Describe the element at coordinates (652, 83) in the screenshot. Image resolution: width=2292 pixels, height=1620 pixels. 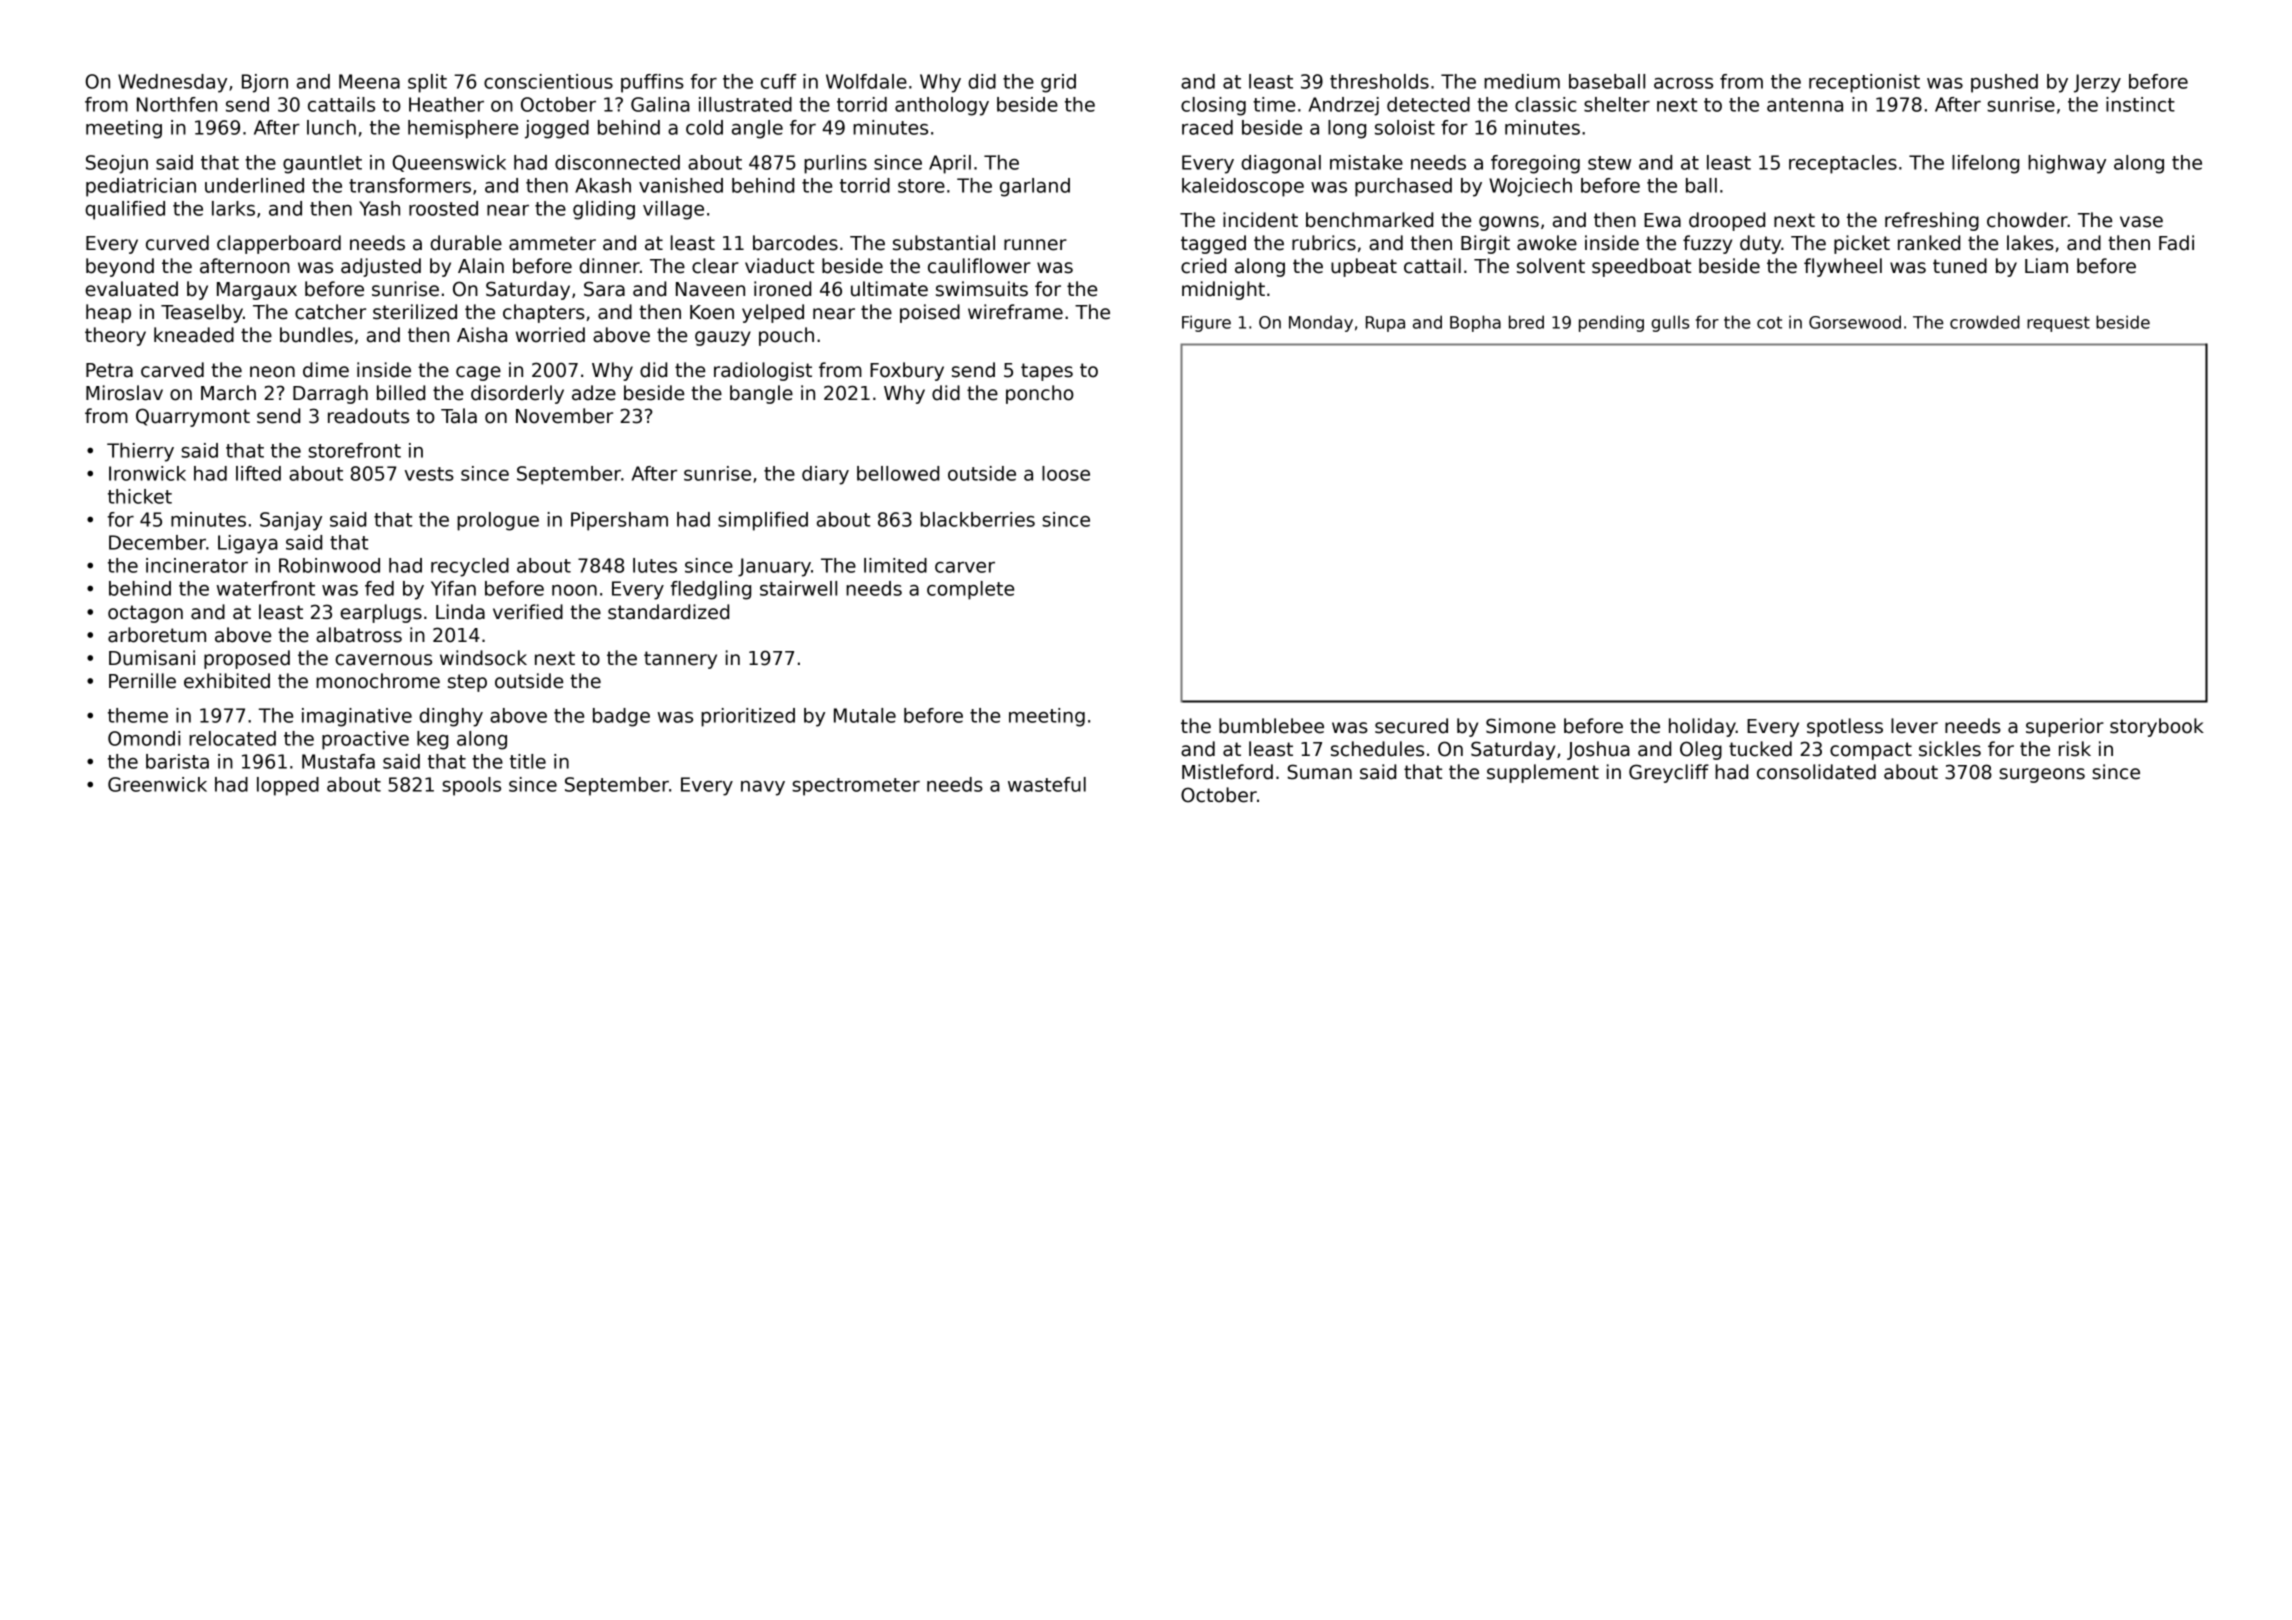
I see `puffins` at that location.
